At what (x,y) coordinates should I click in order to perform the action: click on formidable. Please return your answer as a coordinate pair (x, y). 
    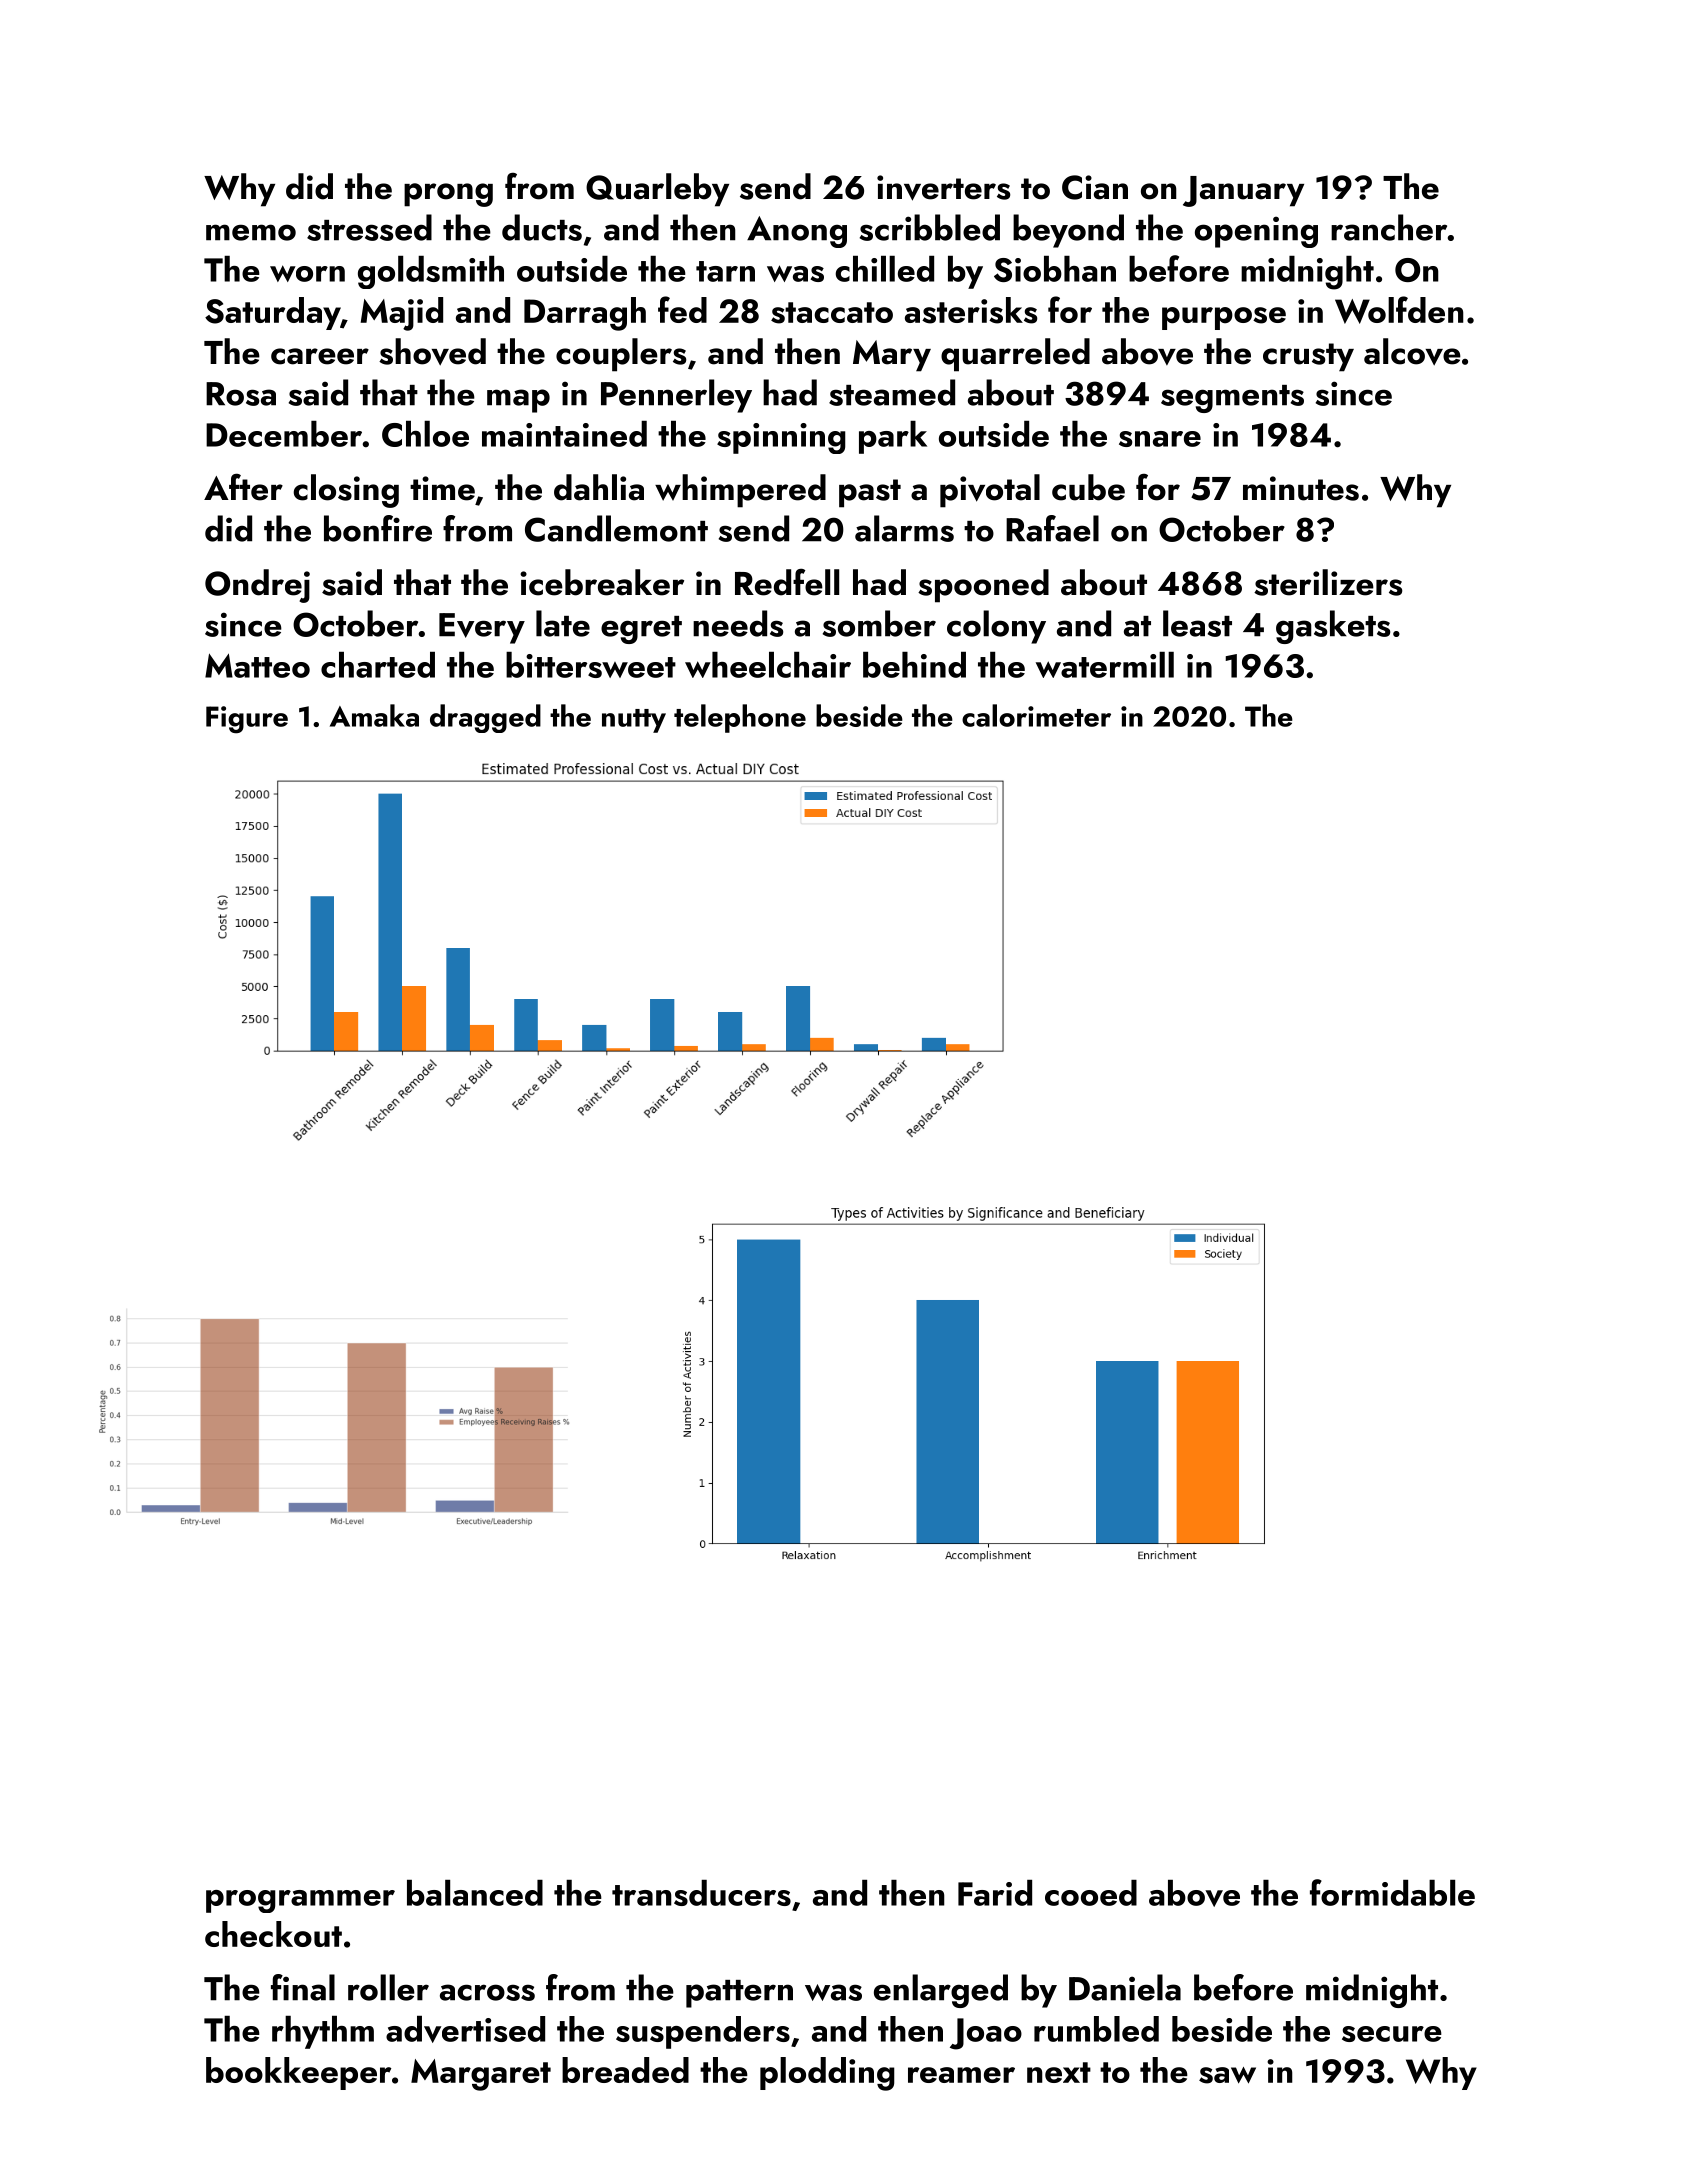
    Looking at the image, I should click on (1392, 1892).
